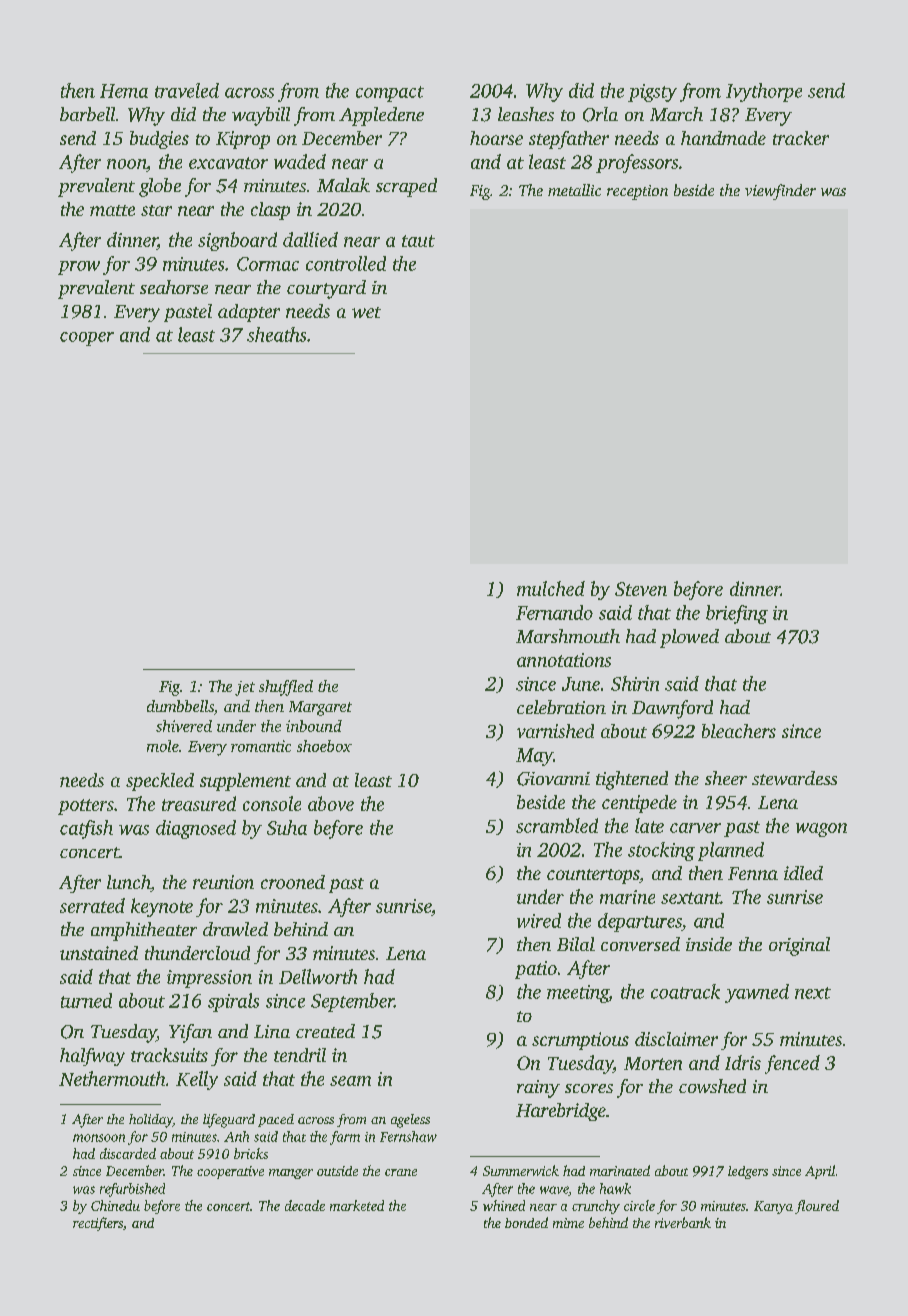  What do you see at coordinates (780, 192) in the screenshot?
I see `viewfinder` at bounding box center [780, 192].
